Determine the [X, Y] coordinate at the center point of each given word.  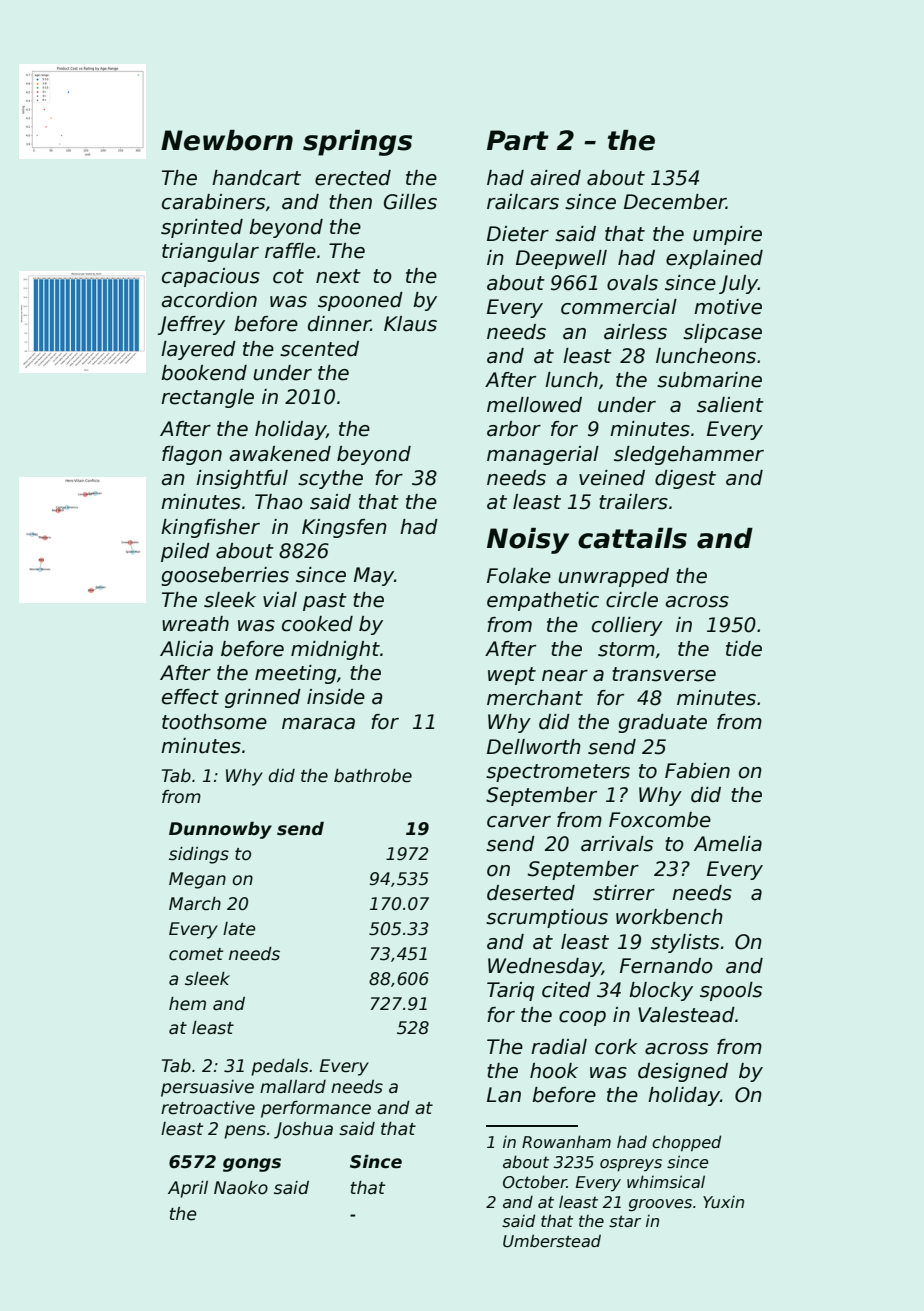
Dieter [518, 234]
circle [632, 600]
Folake [519, 576]
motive [728, 307]
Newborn [227, 140]
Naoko [241, 1188]
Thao [279, 502]
